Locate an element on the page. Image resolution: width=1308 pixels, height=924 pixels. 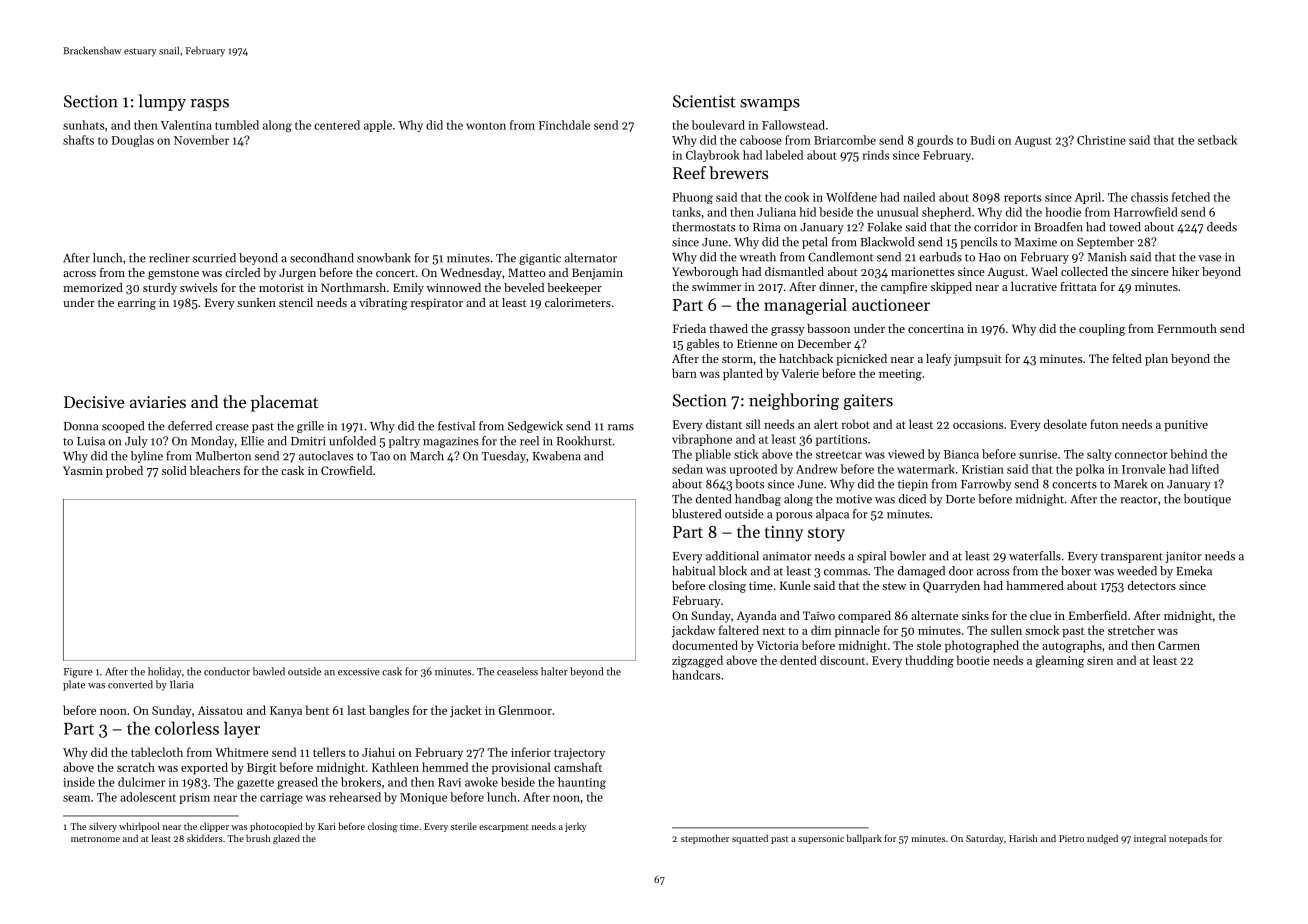
scurried is located at coordinates (214, 258).
